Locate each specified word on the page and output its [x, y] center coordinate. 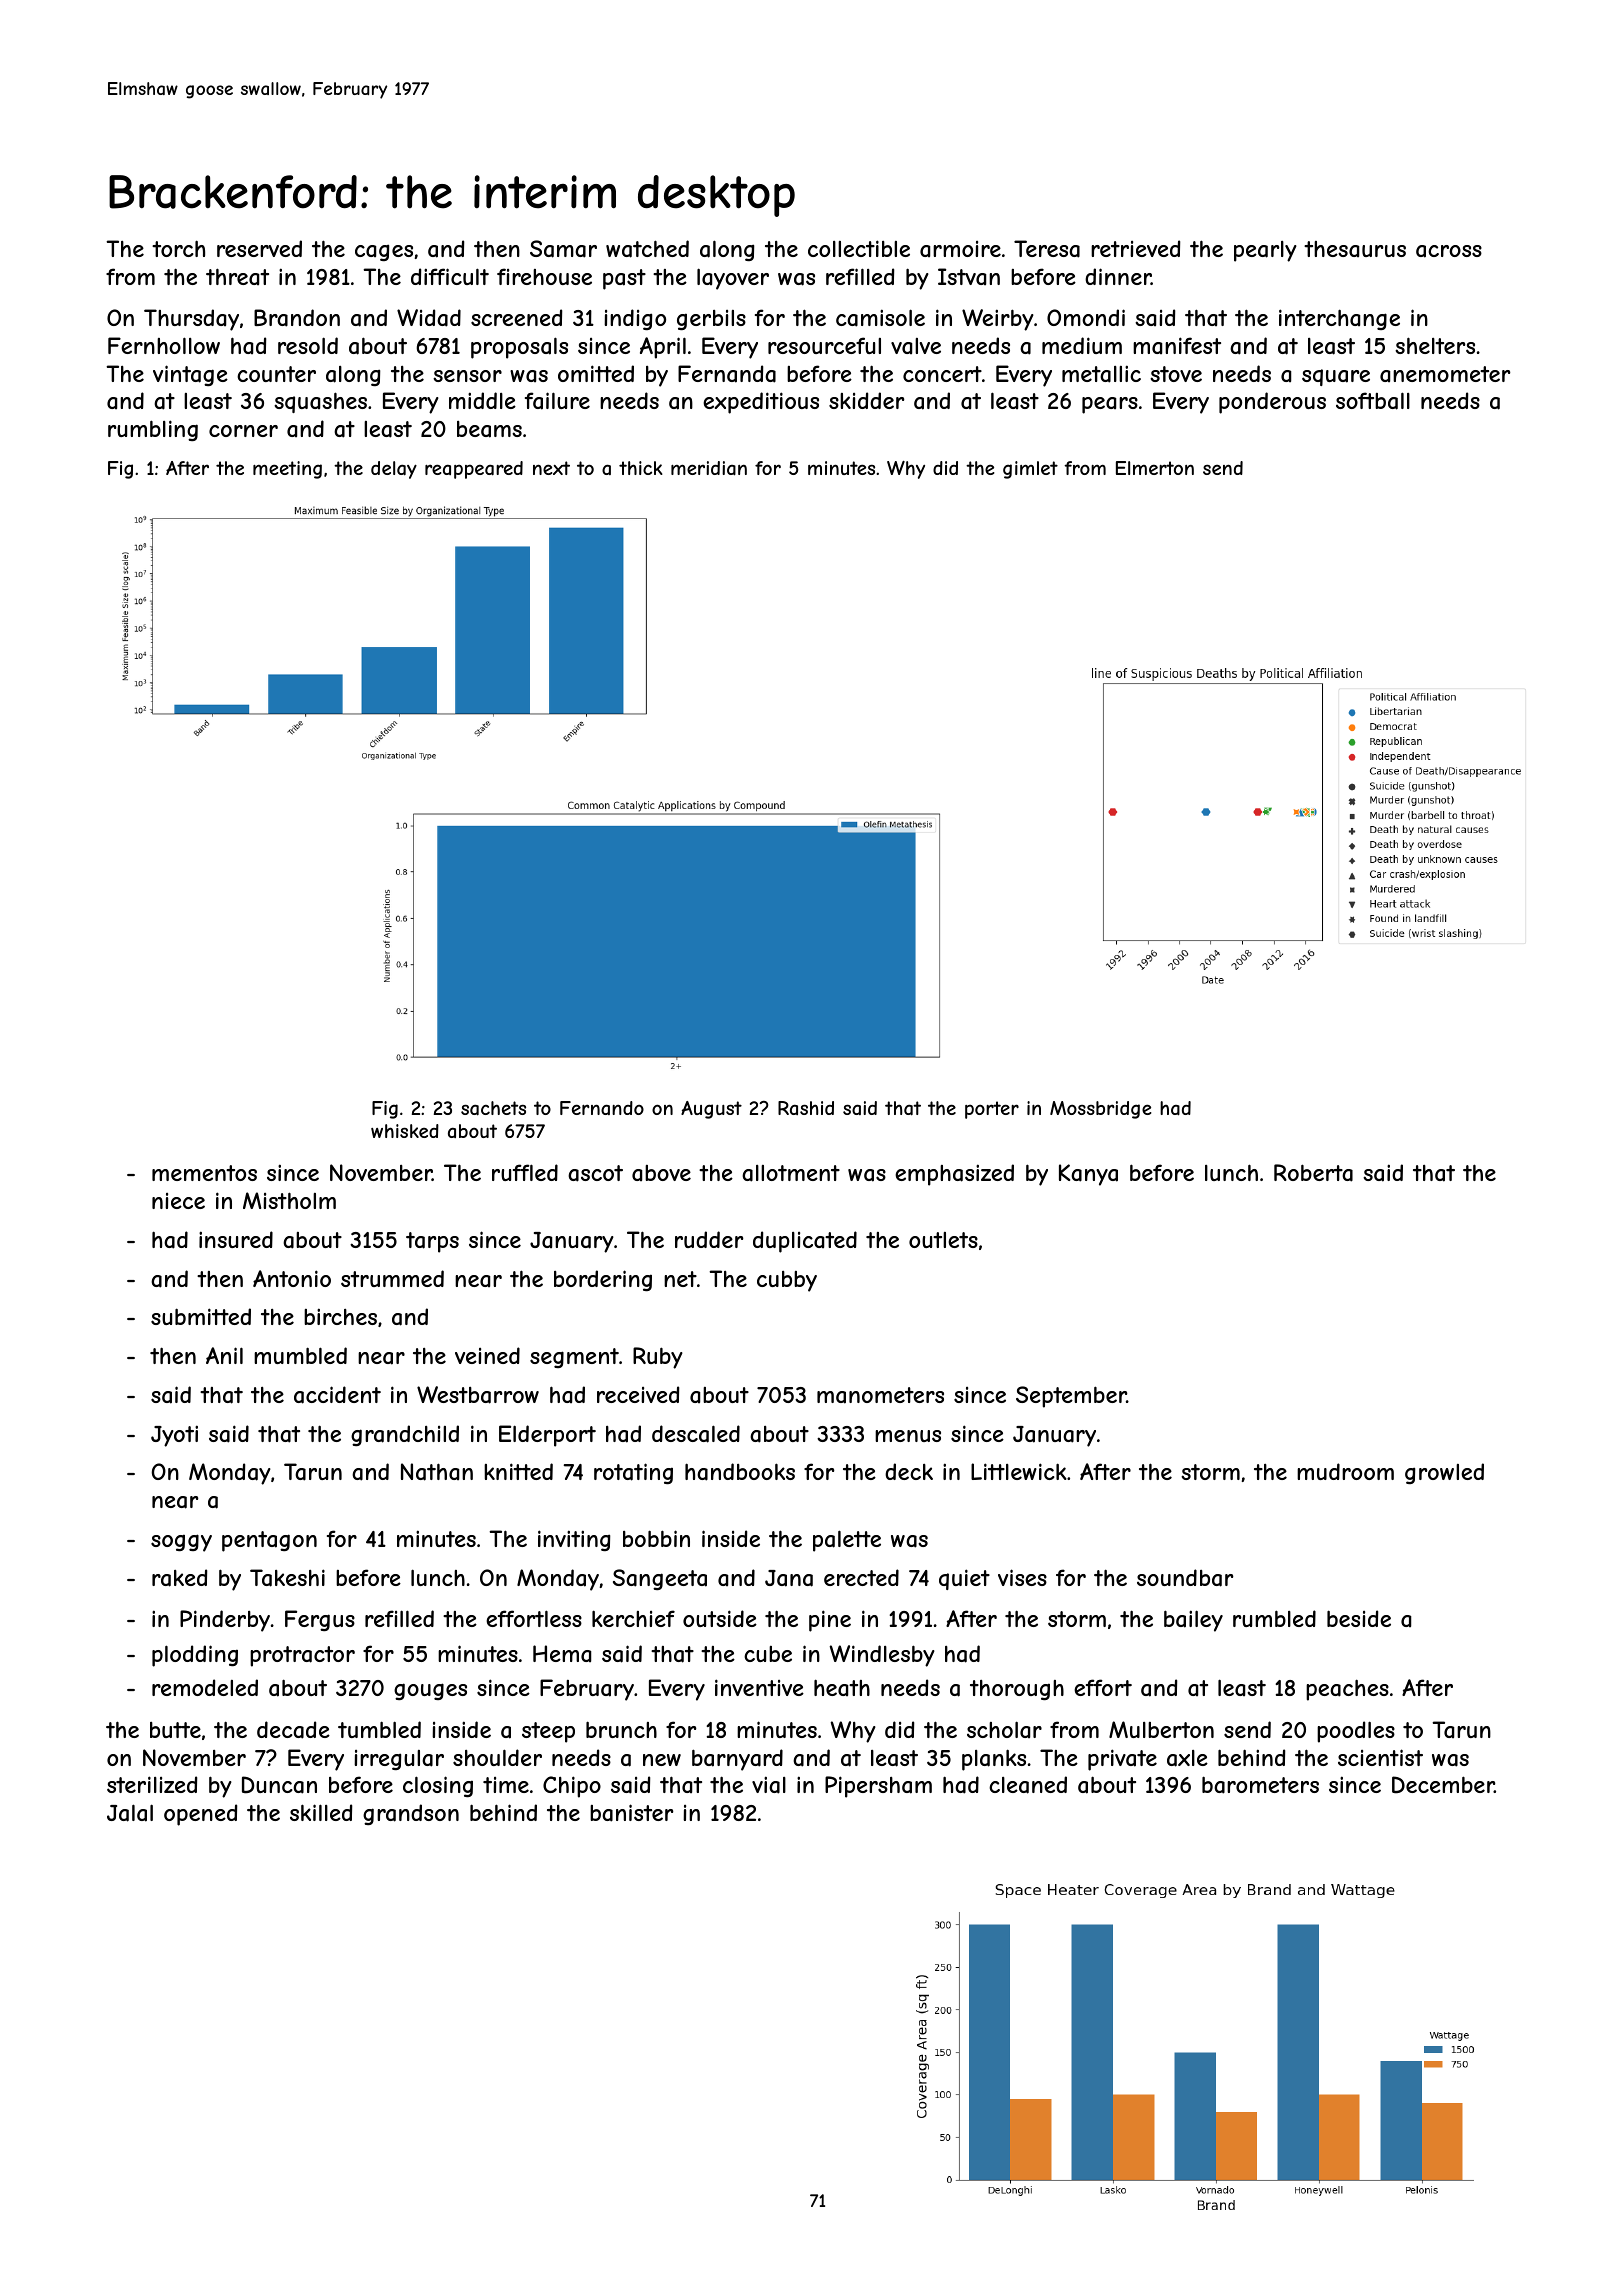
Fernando [602, 1108]
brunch [621, 1729]
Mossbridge [1100, 1110]
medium [1082, 345]
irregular [399, 1760]
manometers [880, 1395]
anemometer [1445, 374]
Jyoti [174, 1436]
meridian [709, 468]
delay [394, 470]
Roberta [1313, 1173]
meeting [287, 470]
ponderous [1272, 403]
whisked [405, 1131]
